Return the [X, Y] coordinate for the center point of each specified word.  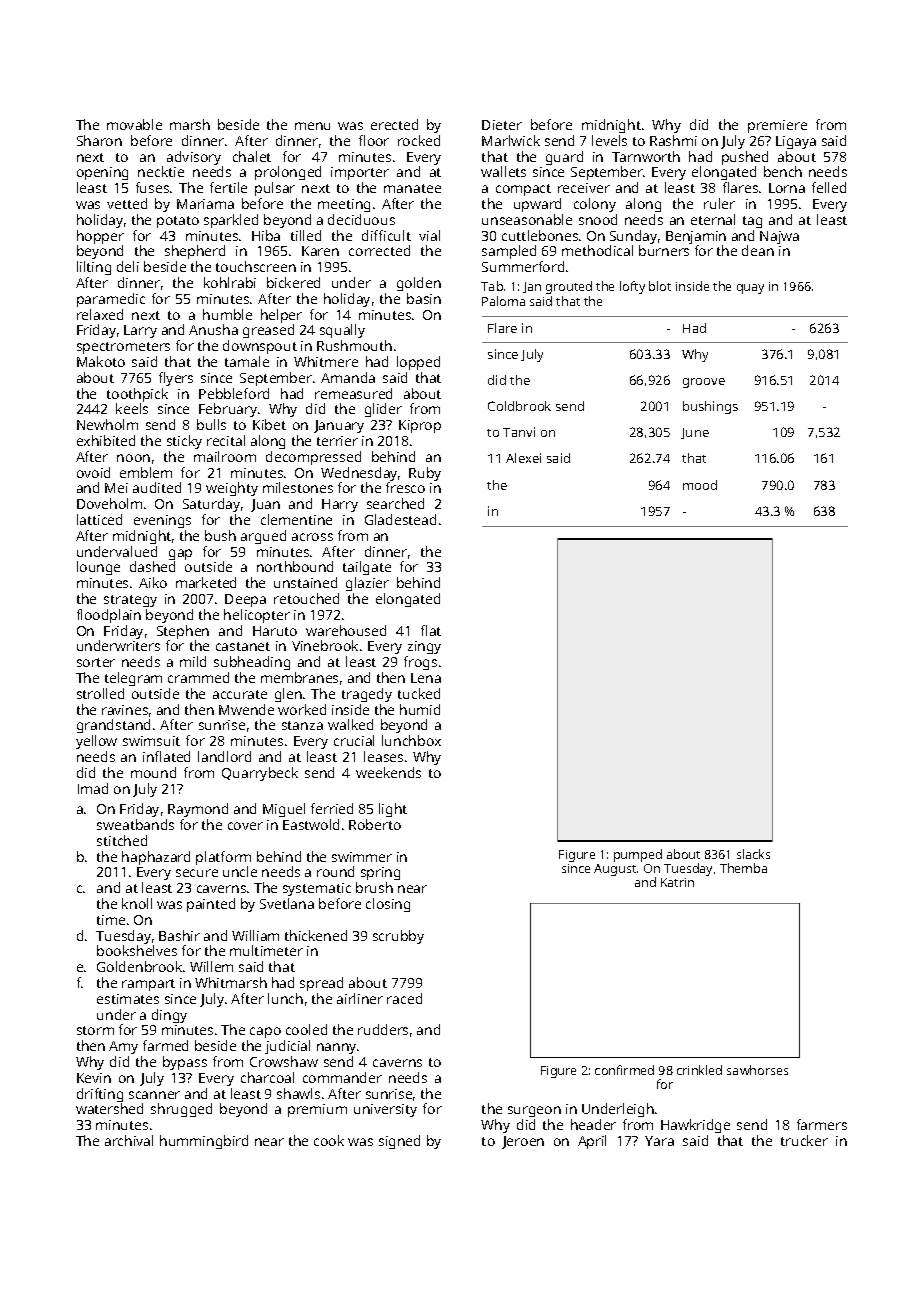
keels [132, 408]
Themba [743, 868]
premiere [777, 126]
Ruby [425, 474]
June [695, 433]
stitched [122, 840]
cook [329, 1140]
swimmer [362, 857]
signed [399, 1142]
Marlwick [511, 140]
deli [128, 266]
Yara [659, 1141]
